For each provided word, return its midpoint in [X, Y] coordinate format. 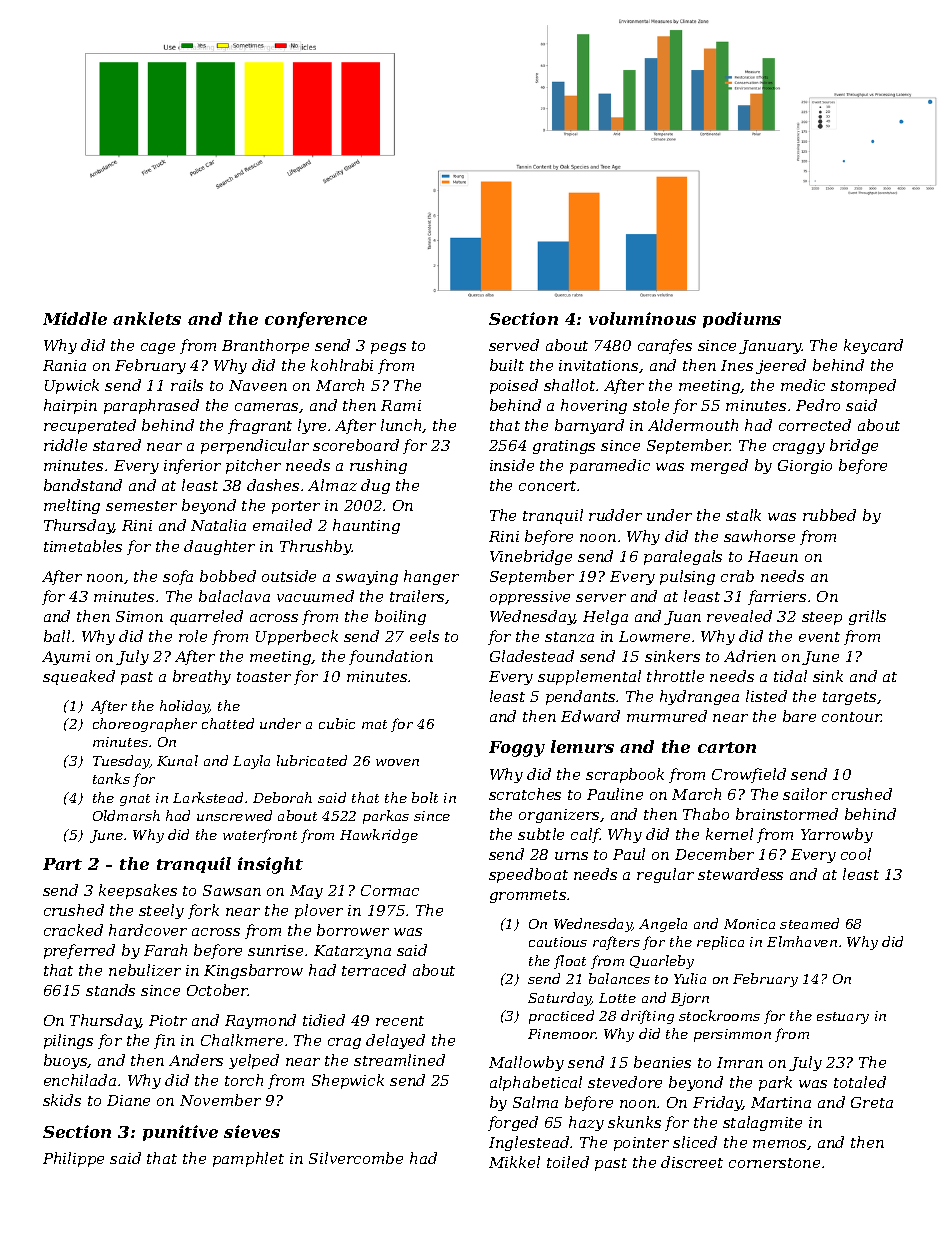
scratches [525, 794]
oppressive [530, 598]
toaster [264, 677]
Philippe [73, 1159]
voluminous [642, 318]
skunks [634, 1122]
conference [316, 320]
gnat [135, 800]
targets [849, 698]
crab [737, 576]
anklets [147, 318]
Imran [740, 1062]
